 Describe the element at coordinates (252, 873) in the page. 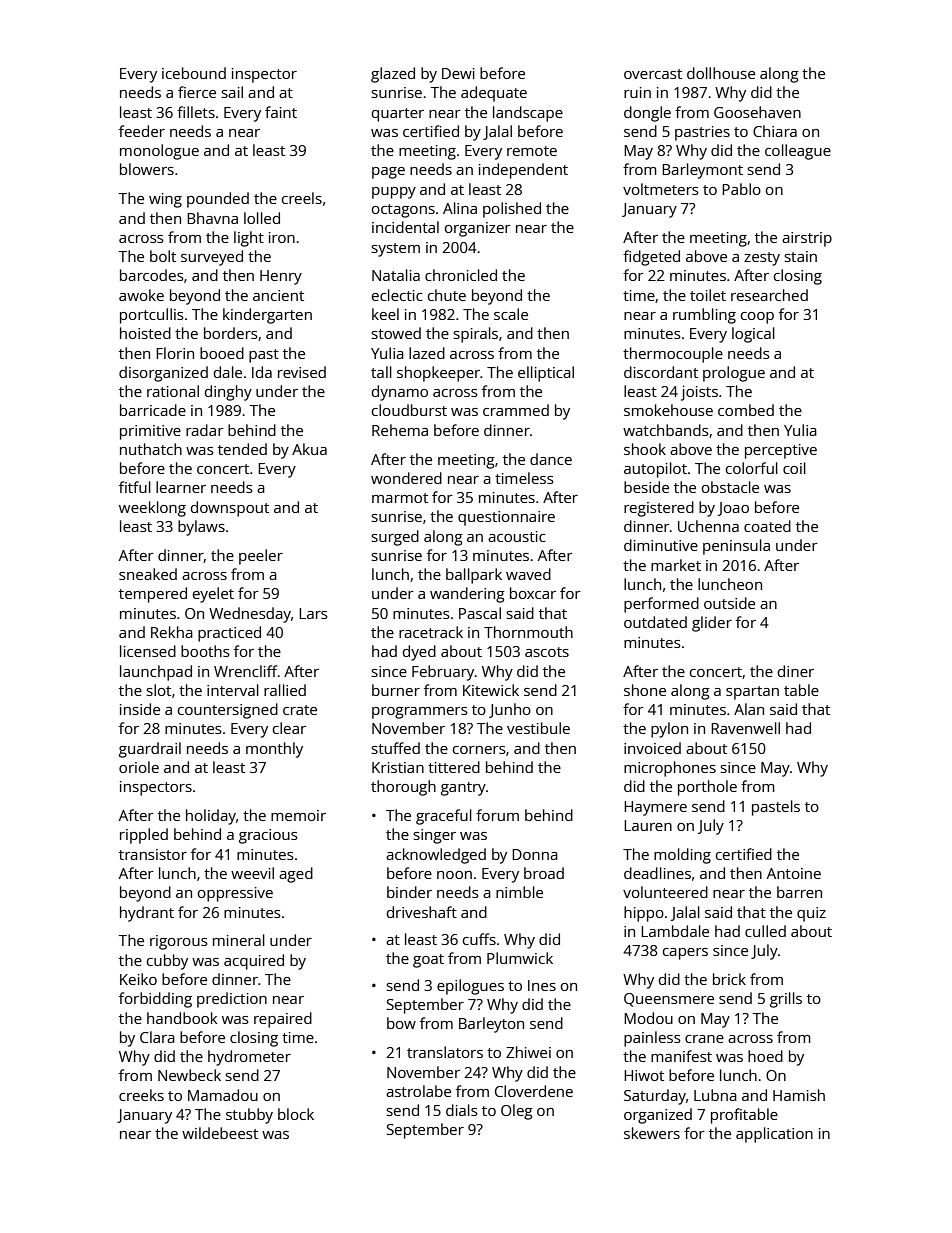

I see `weevil` at that location.
